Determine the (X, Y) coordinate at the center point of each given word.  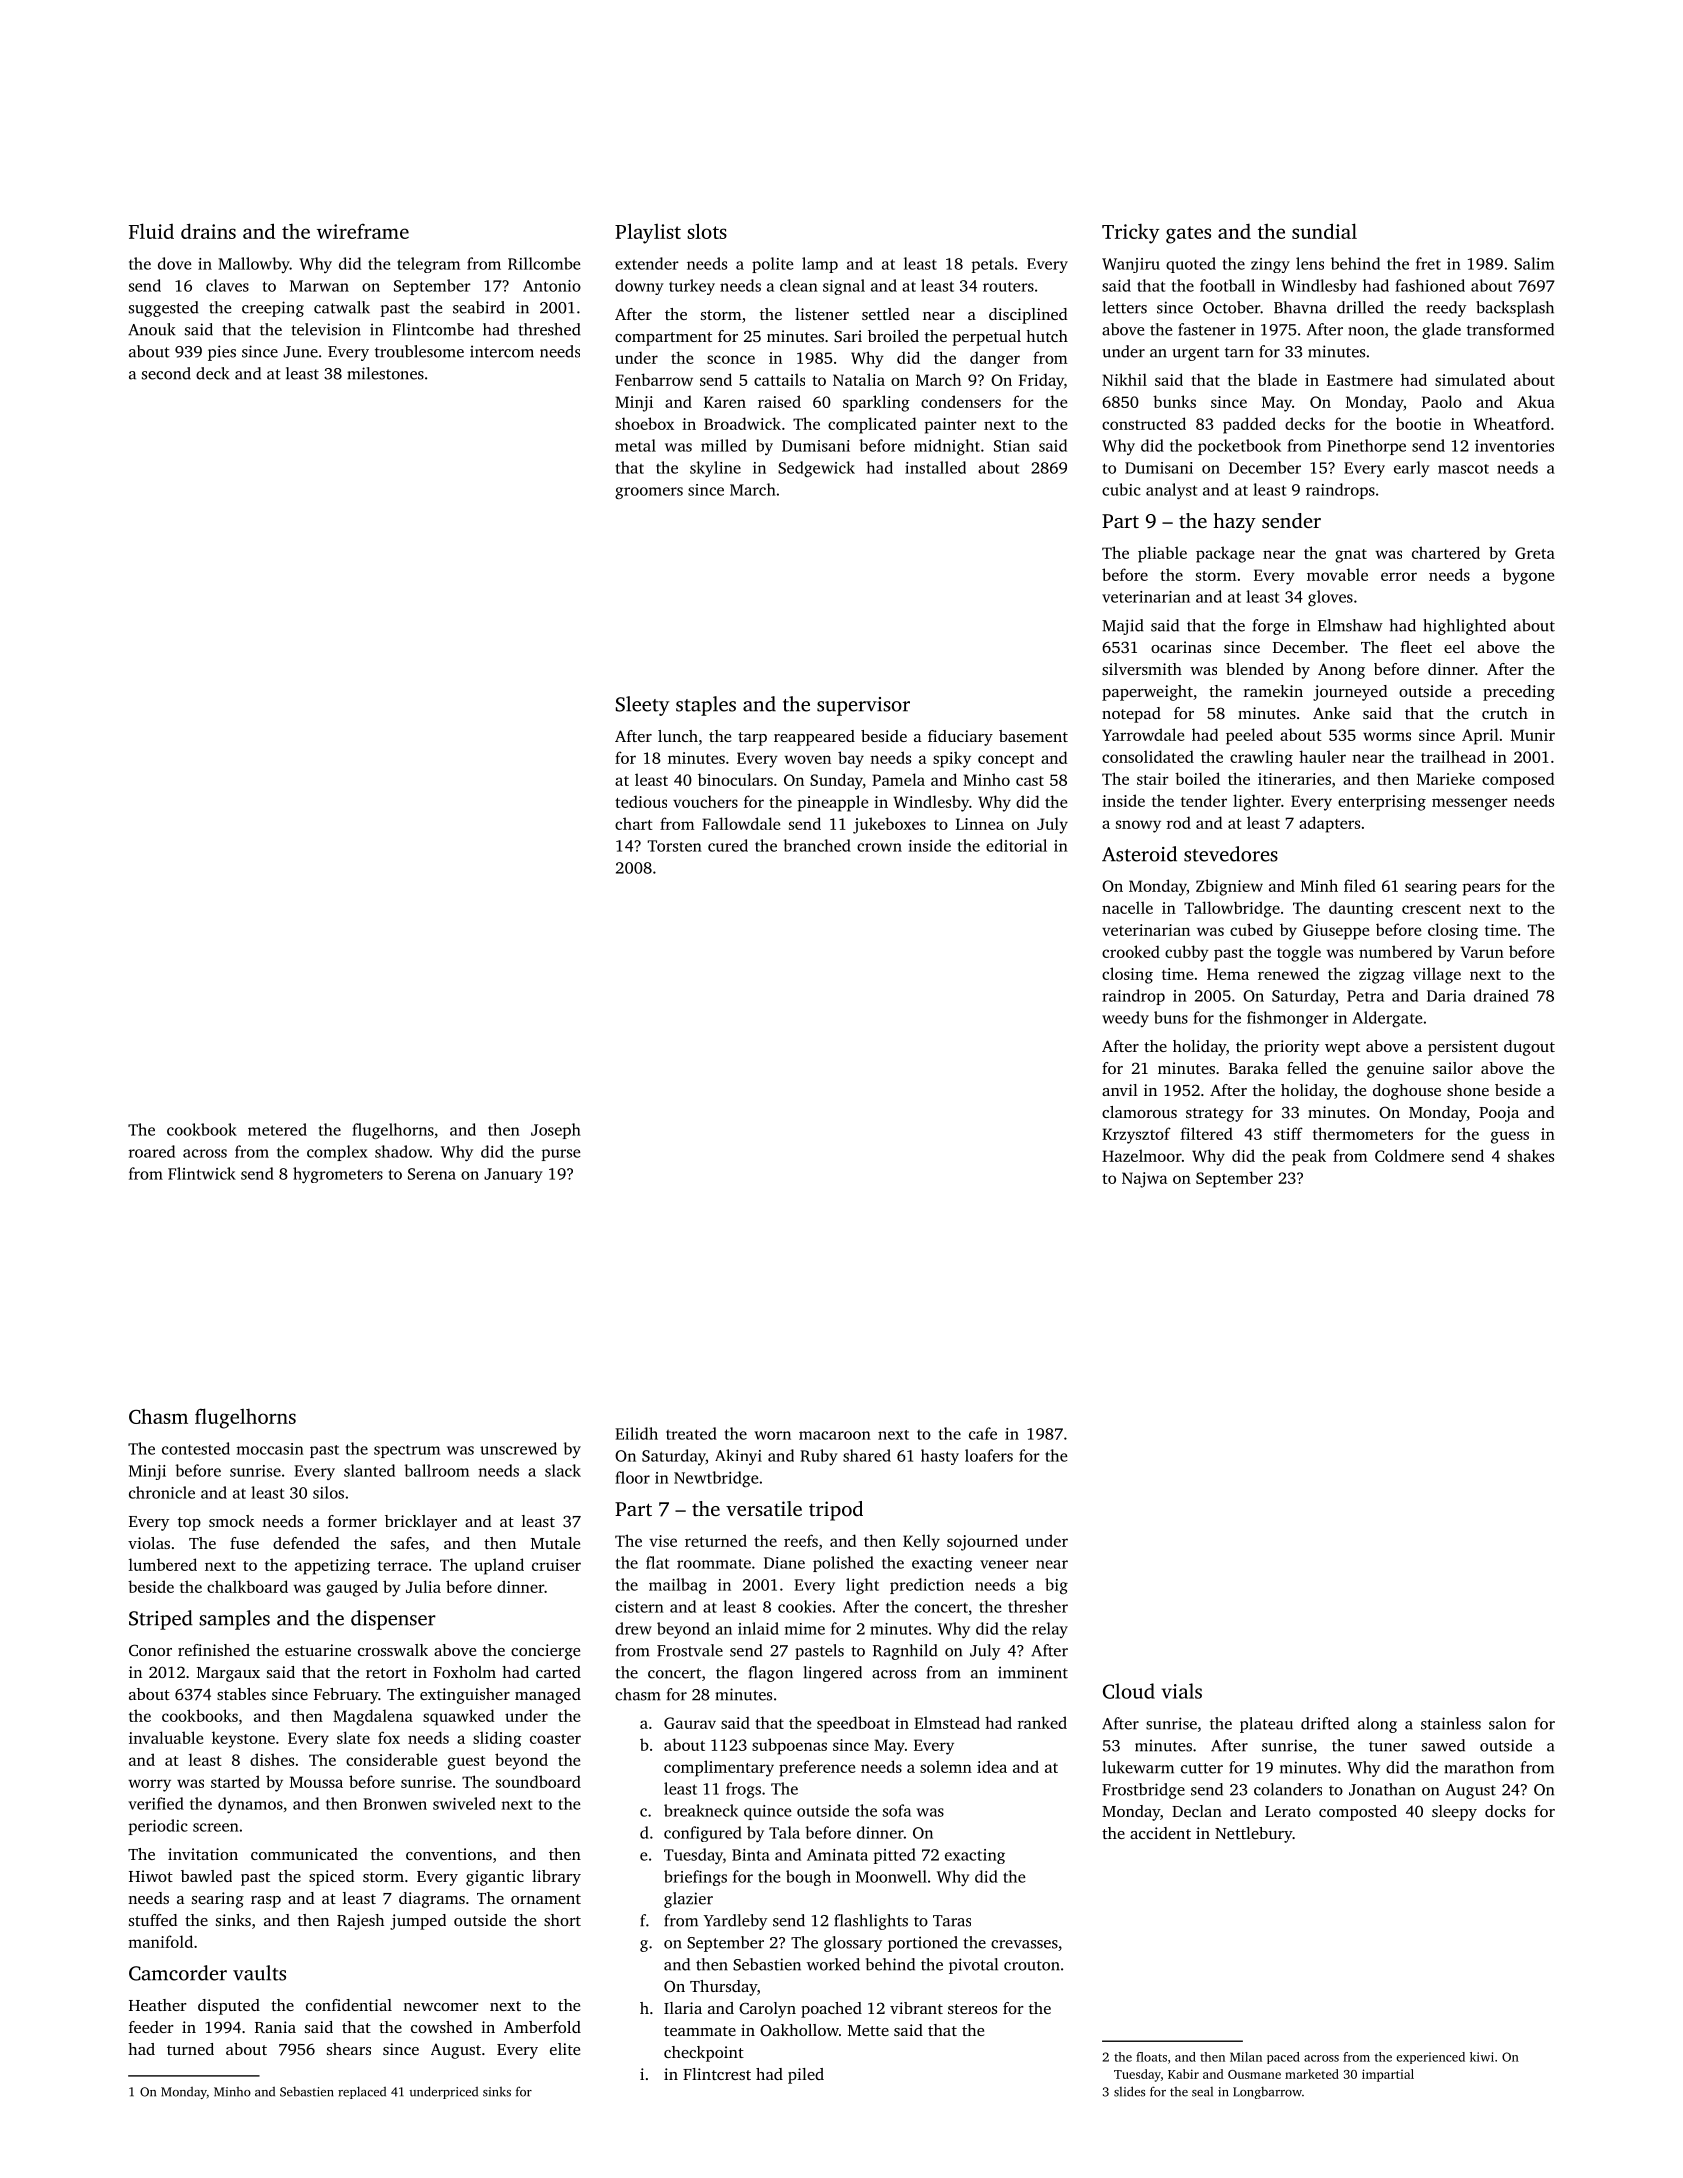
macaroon (835, 1435)
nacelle (1127, 907)
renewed (1288, 973)
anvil (1120, 1090)
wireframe (363, 231)
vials (1181, 1691)
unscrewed (518, 1448)
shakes (1531, 1155)
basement (1033, 736)
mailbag (678, 1586)
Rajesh (360, 1922)
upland (499, 1566)
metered (277, 1129)
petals (993, 265)
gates (1188, 235)
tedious (641, 801)
